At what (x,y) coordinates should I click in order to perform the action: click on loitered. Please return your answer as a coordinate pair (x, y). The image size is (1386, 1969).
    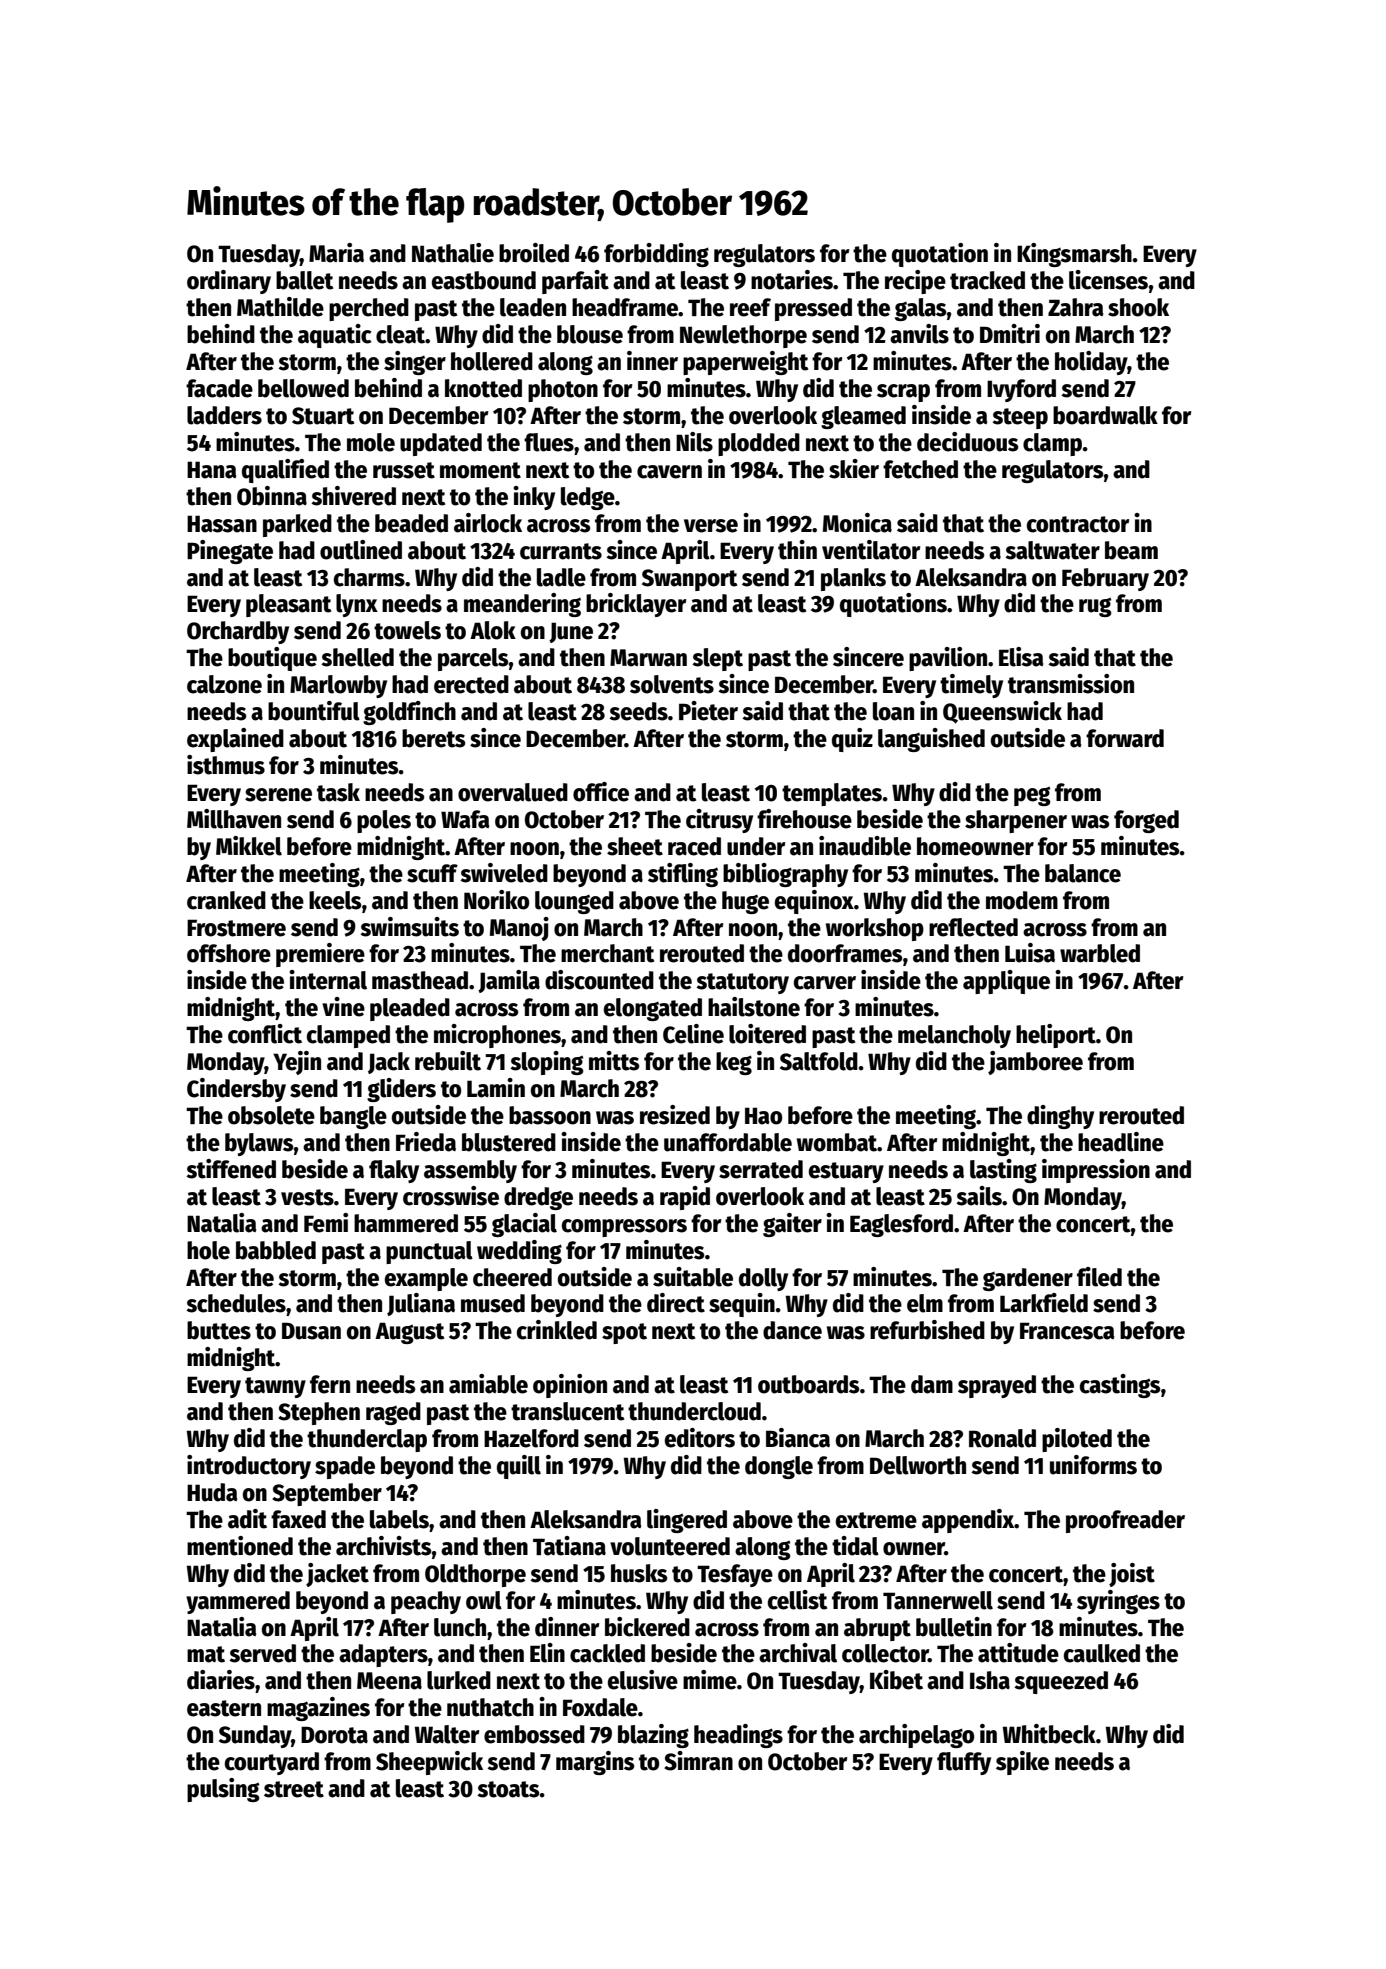
    Looking at the image, I should click on (767, 1034).
